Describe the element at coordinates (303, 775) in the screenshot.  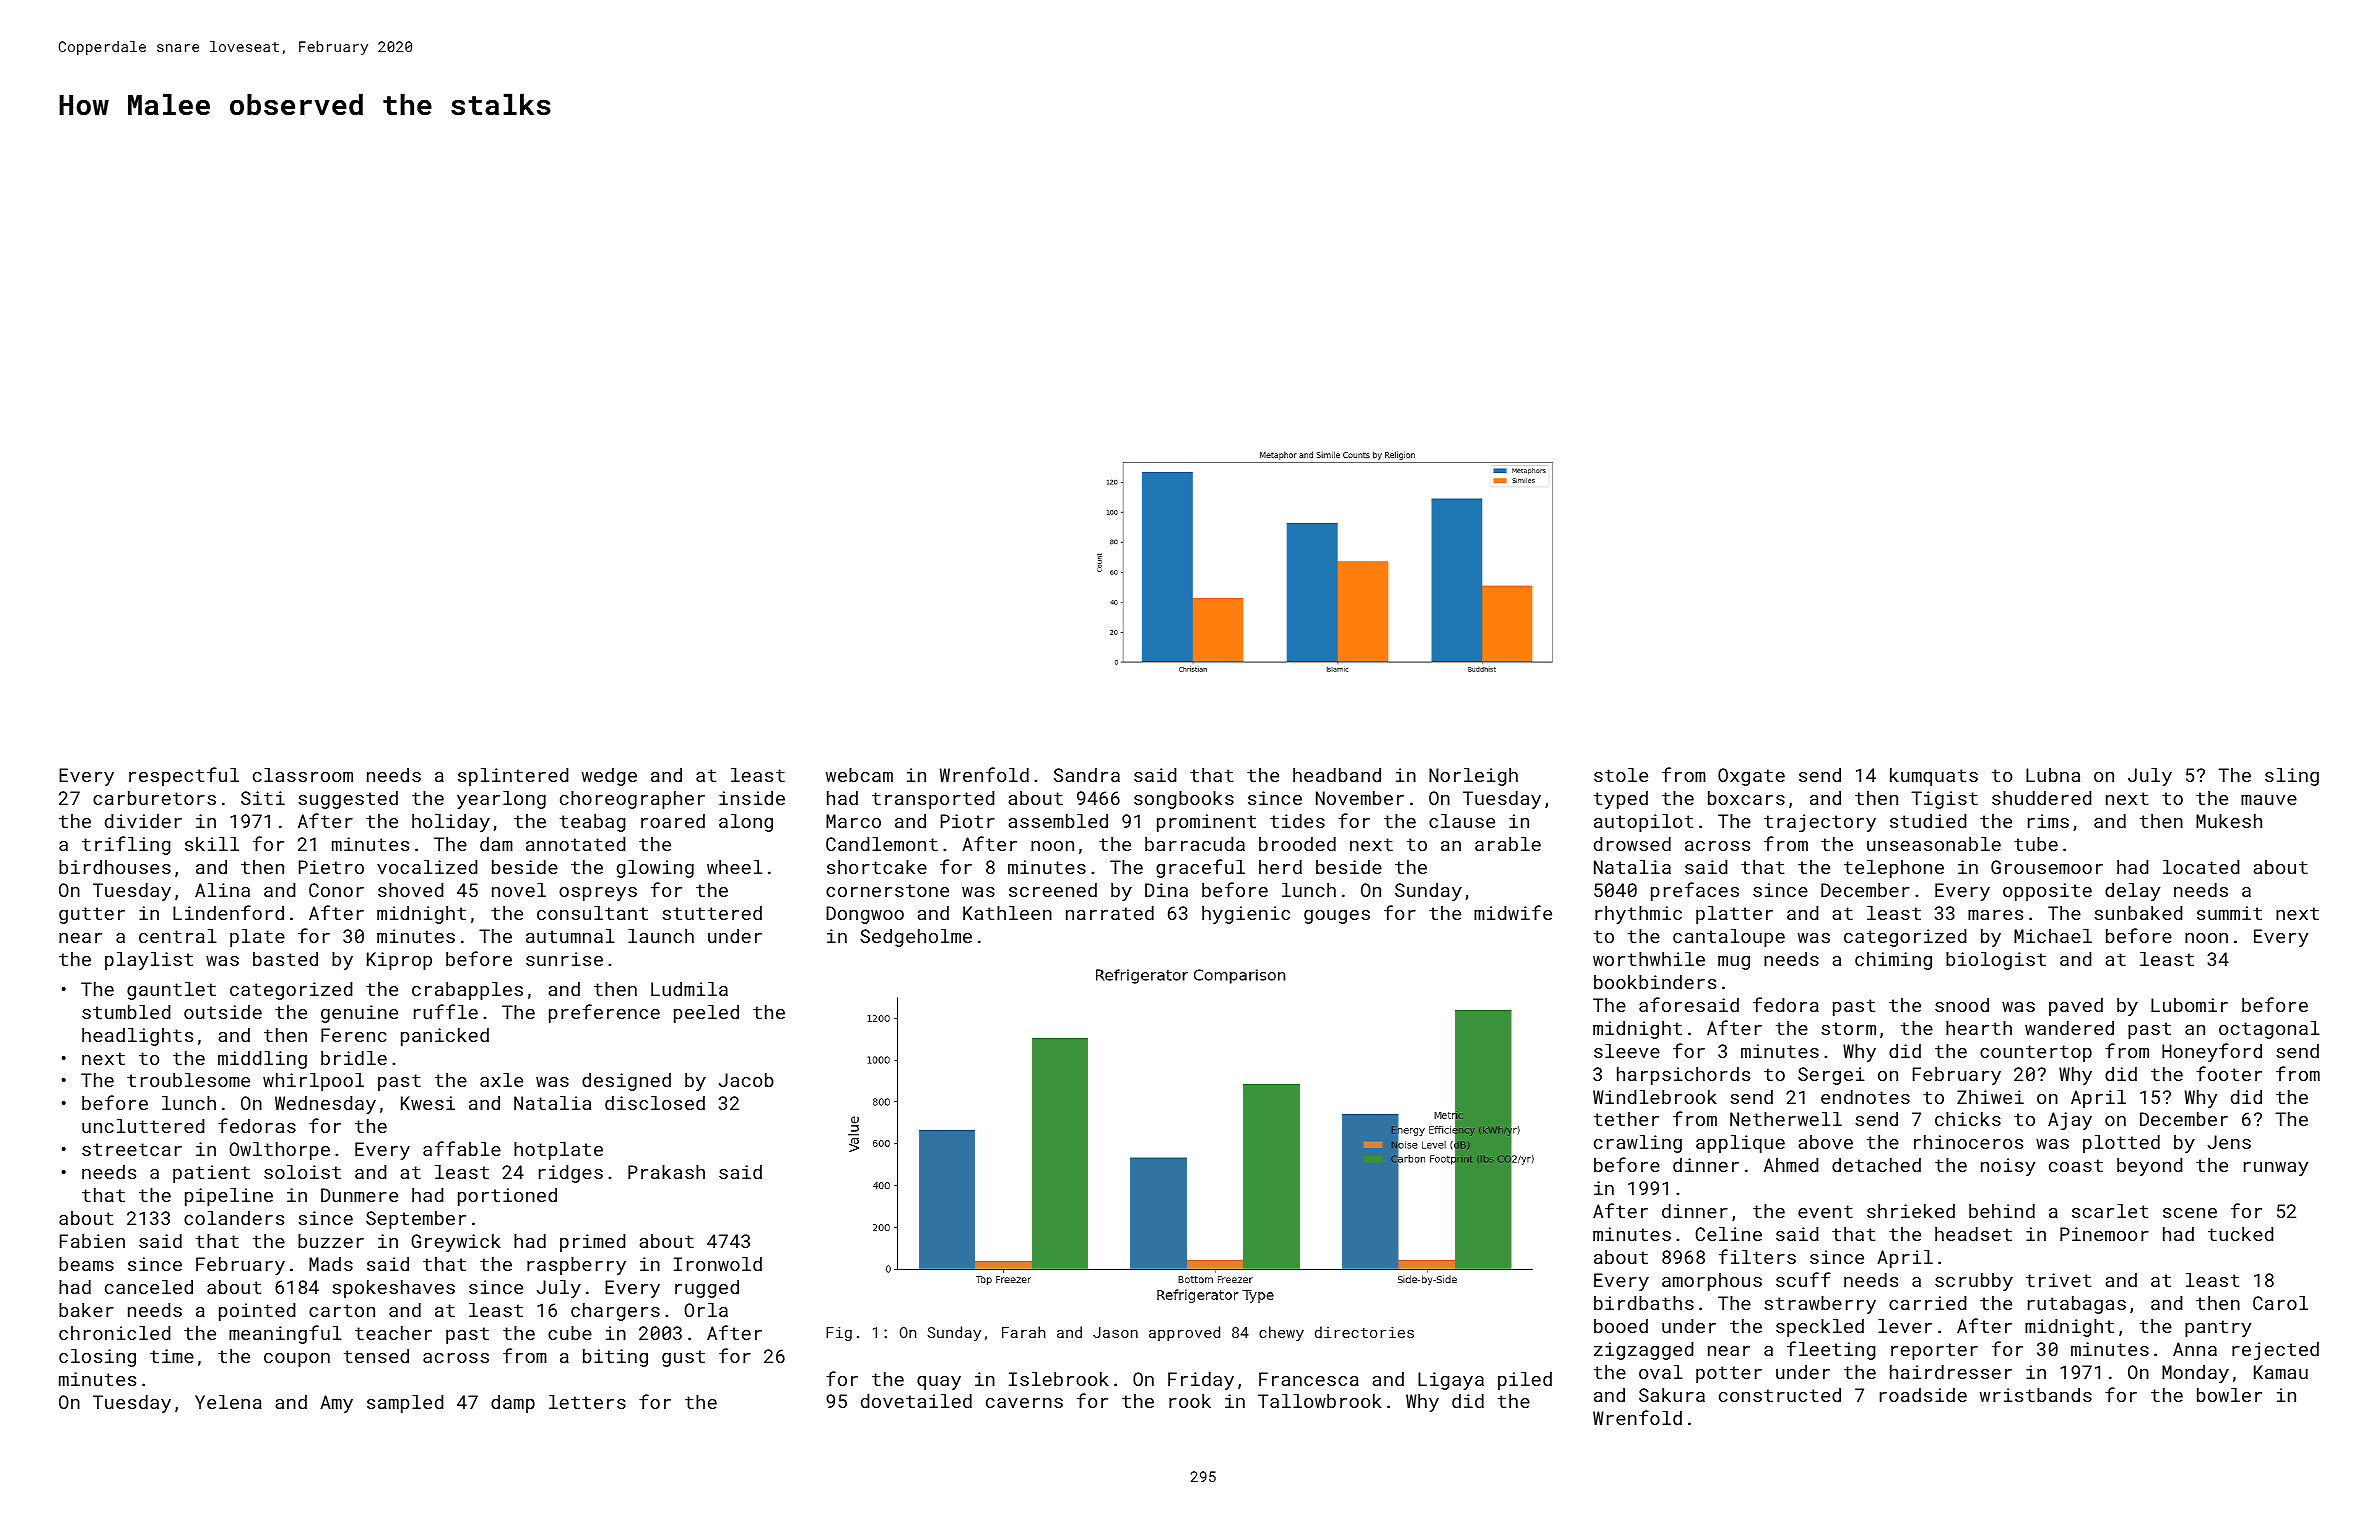
I see `classroom` at that location.
